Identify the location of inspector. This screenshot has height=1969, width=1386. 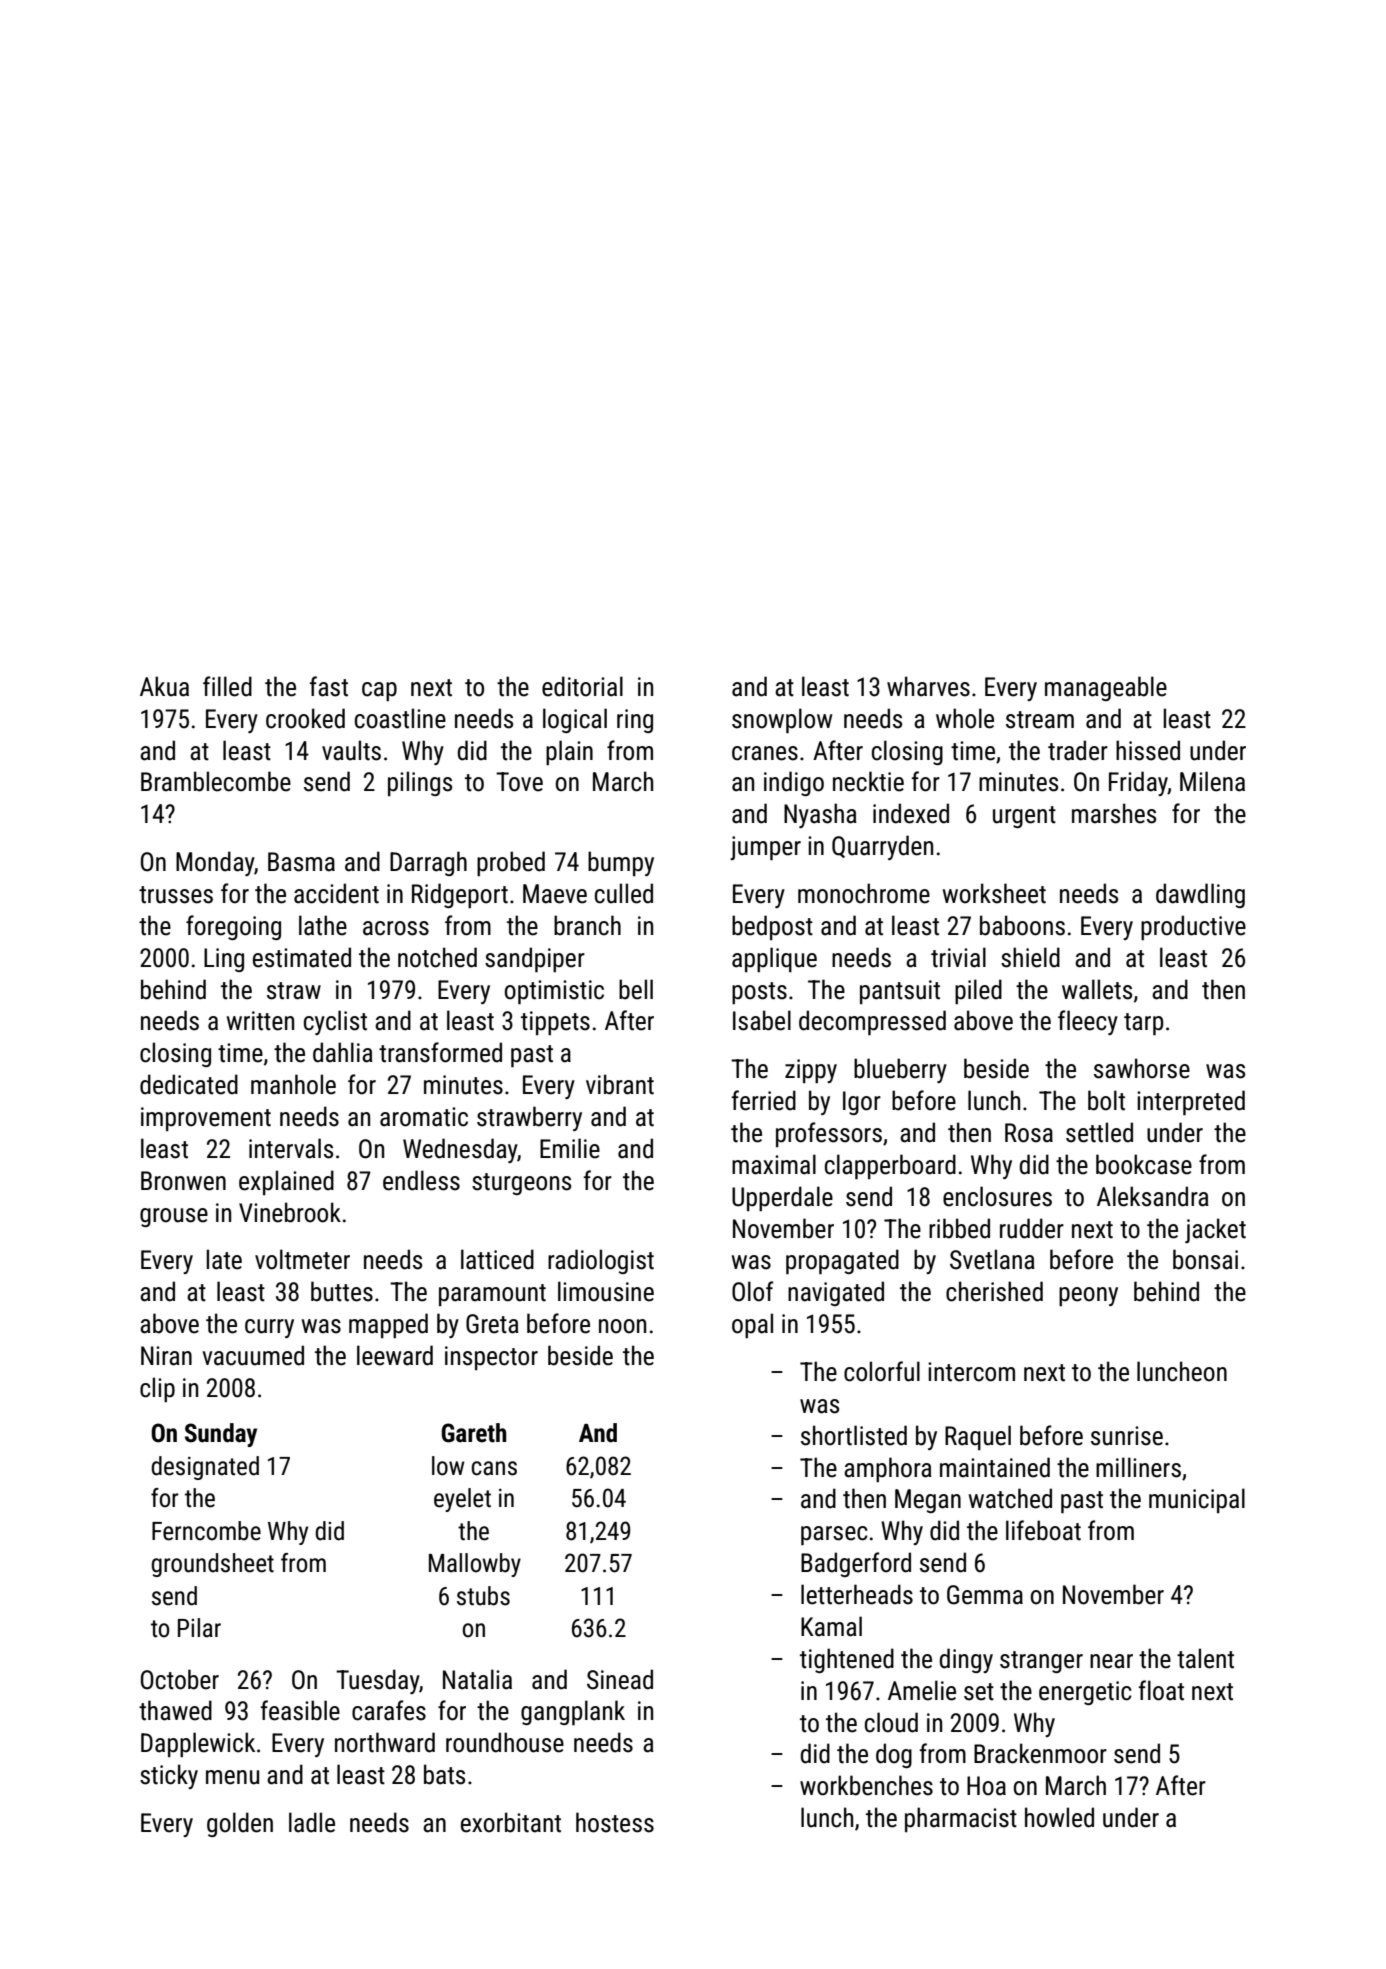
(491, 1358).
